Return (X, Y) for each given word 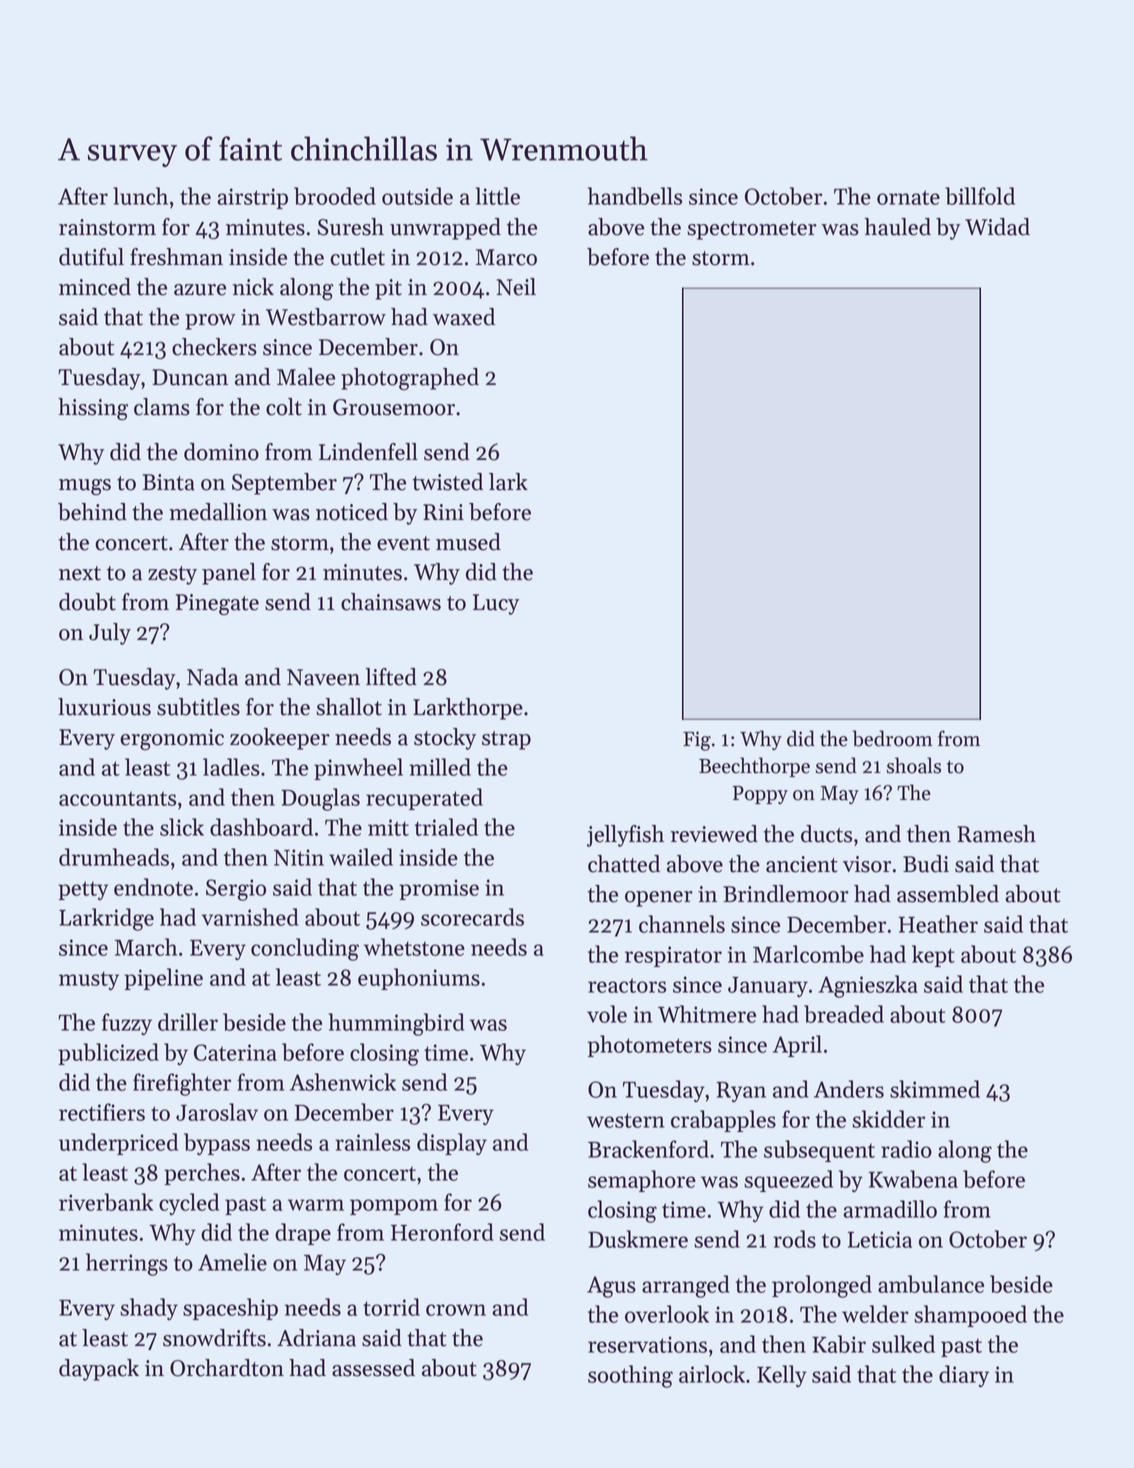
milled (440, 767)
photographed (410, 379)
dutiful (91, 257)
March (146, 947)
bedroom (893, 738)
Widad (997, 227)
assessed (373, 1368)
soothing (630, 1376)
